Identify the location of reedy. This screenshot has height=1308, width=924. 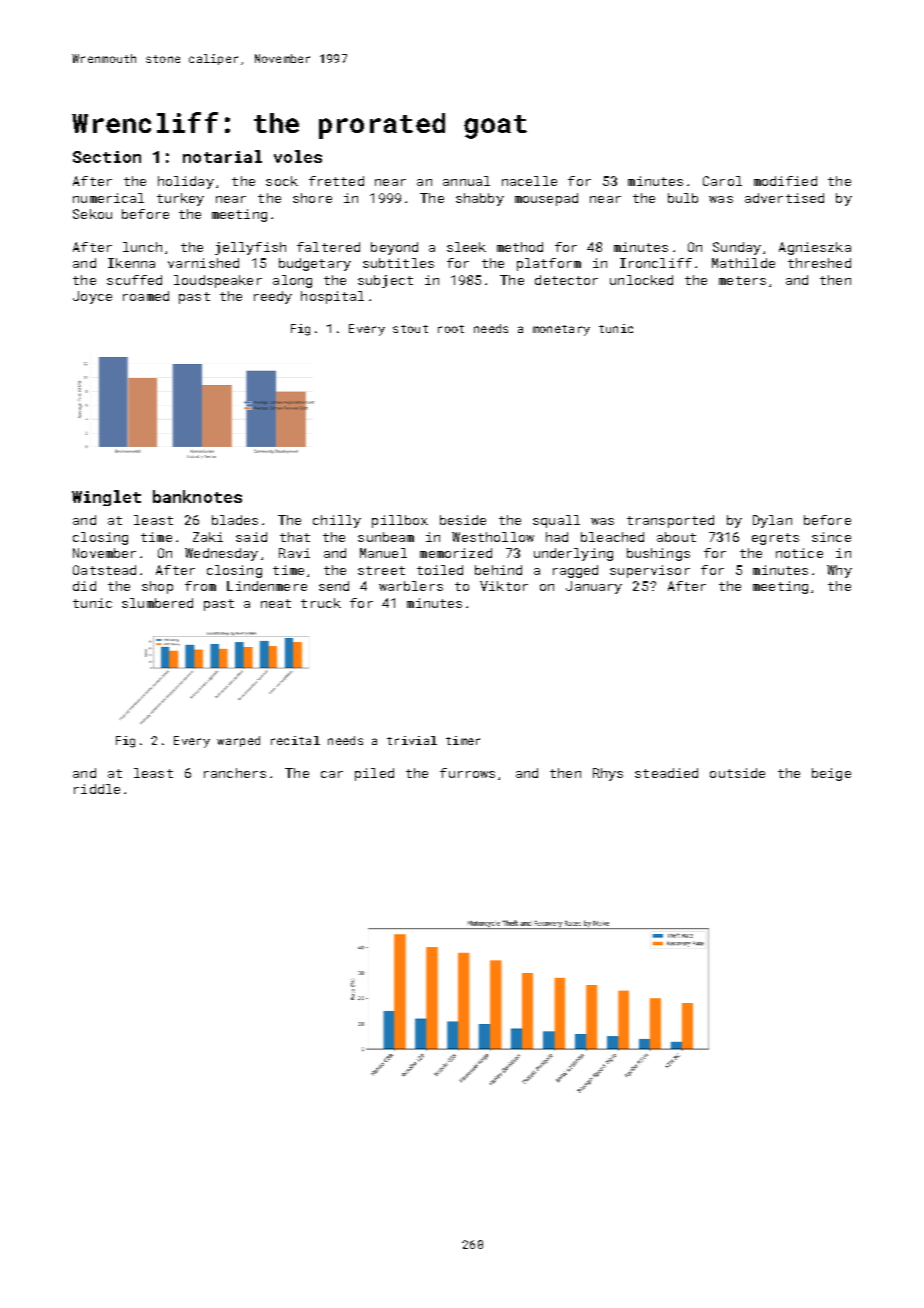
(273, 297).
